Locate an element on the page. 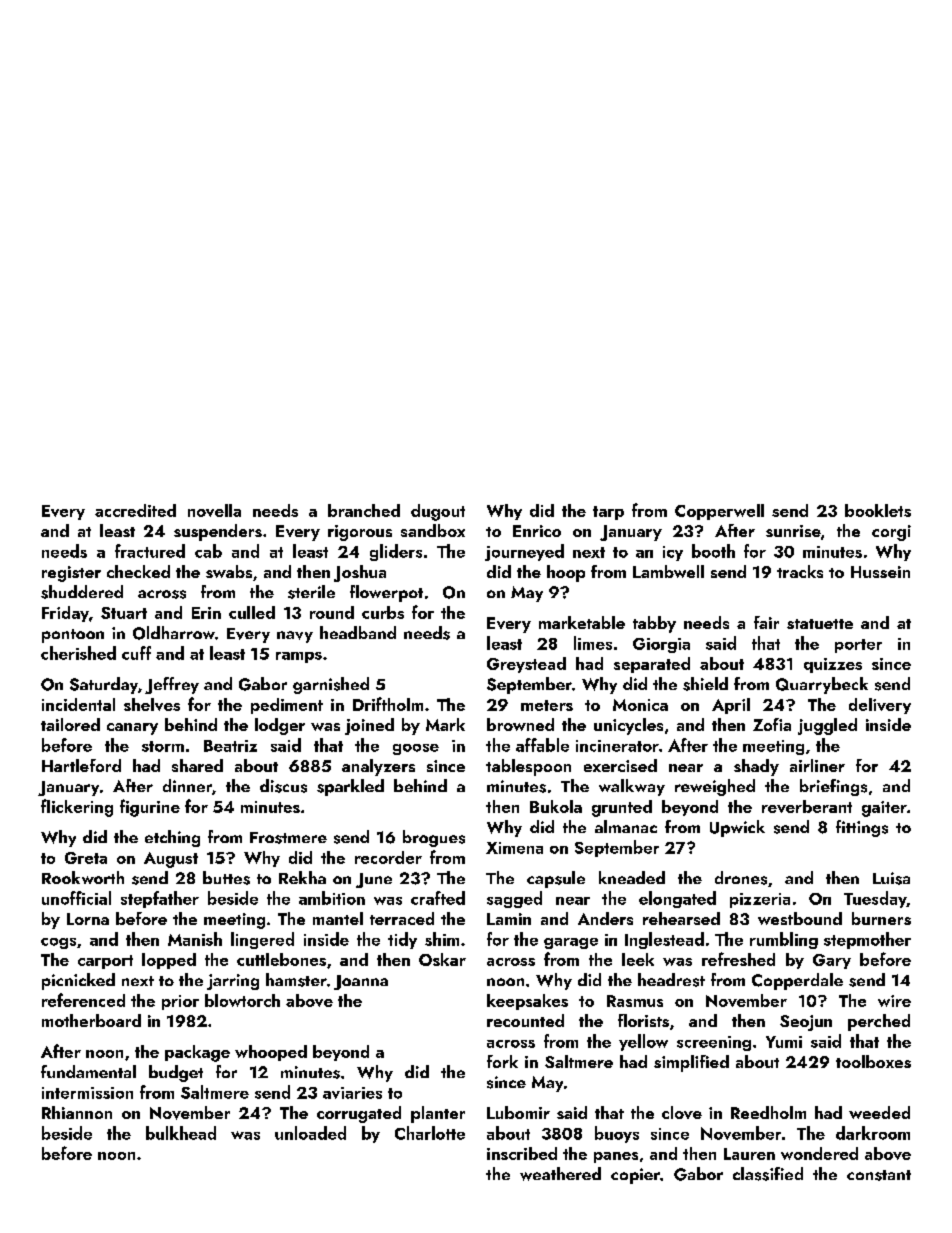  Joanna is located at coordinates (361, 982).
